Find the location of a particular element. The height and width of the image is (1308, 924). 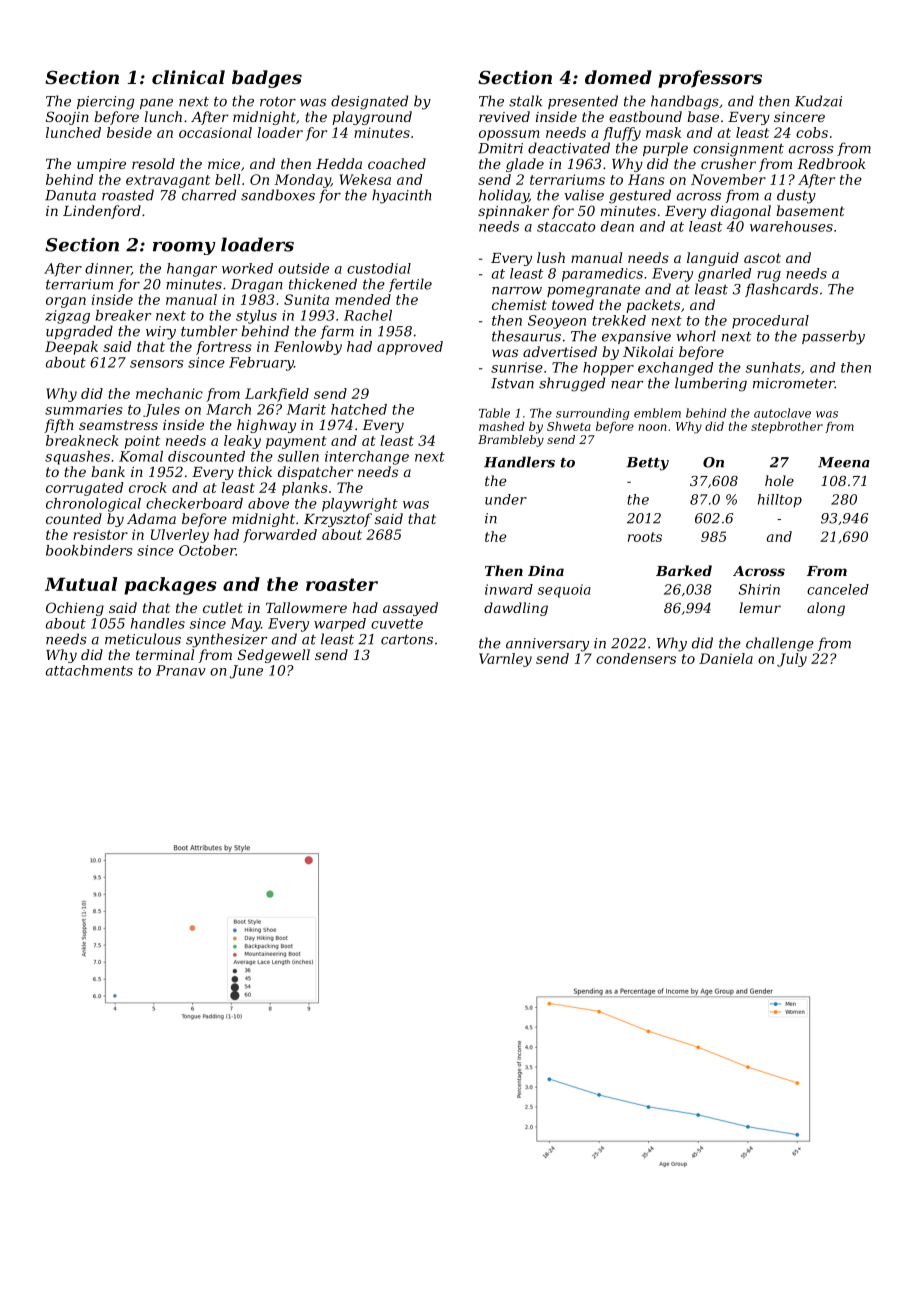

Pranav is located at coordinates (181, 670).
